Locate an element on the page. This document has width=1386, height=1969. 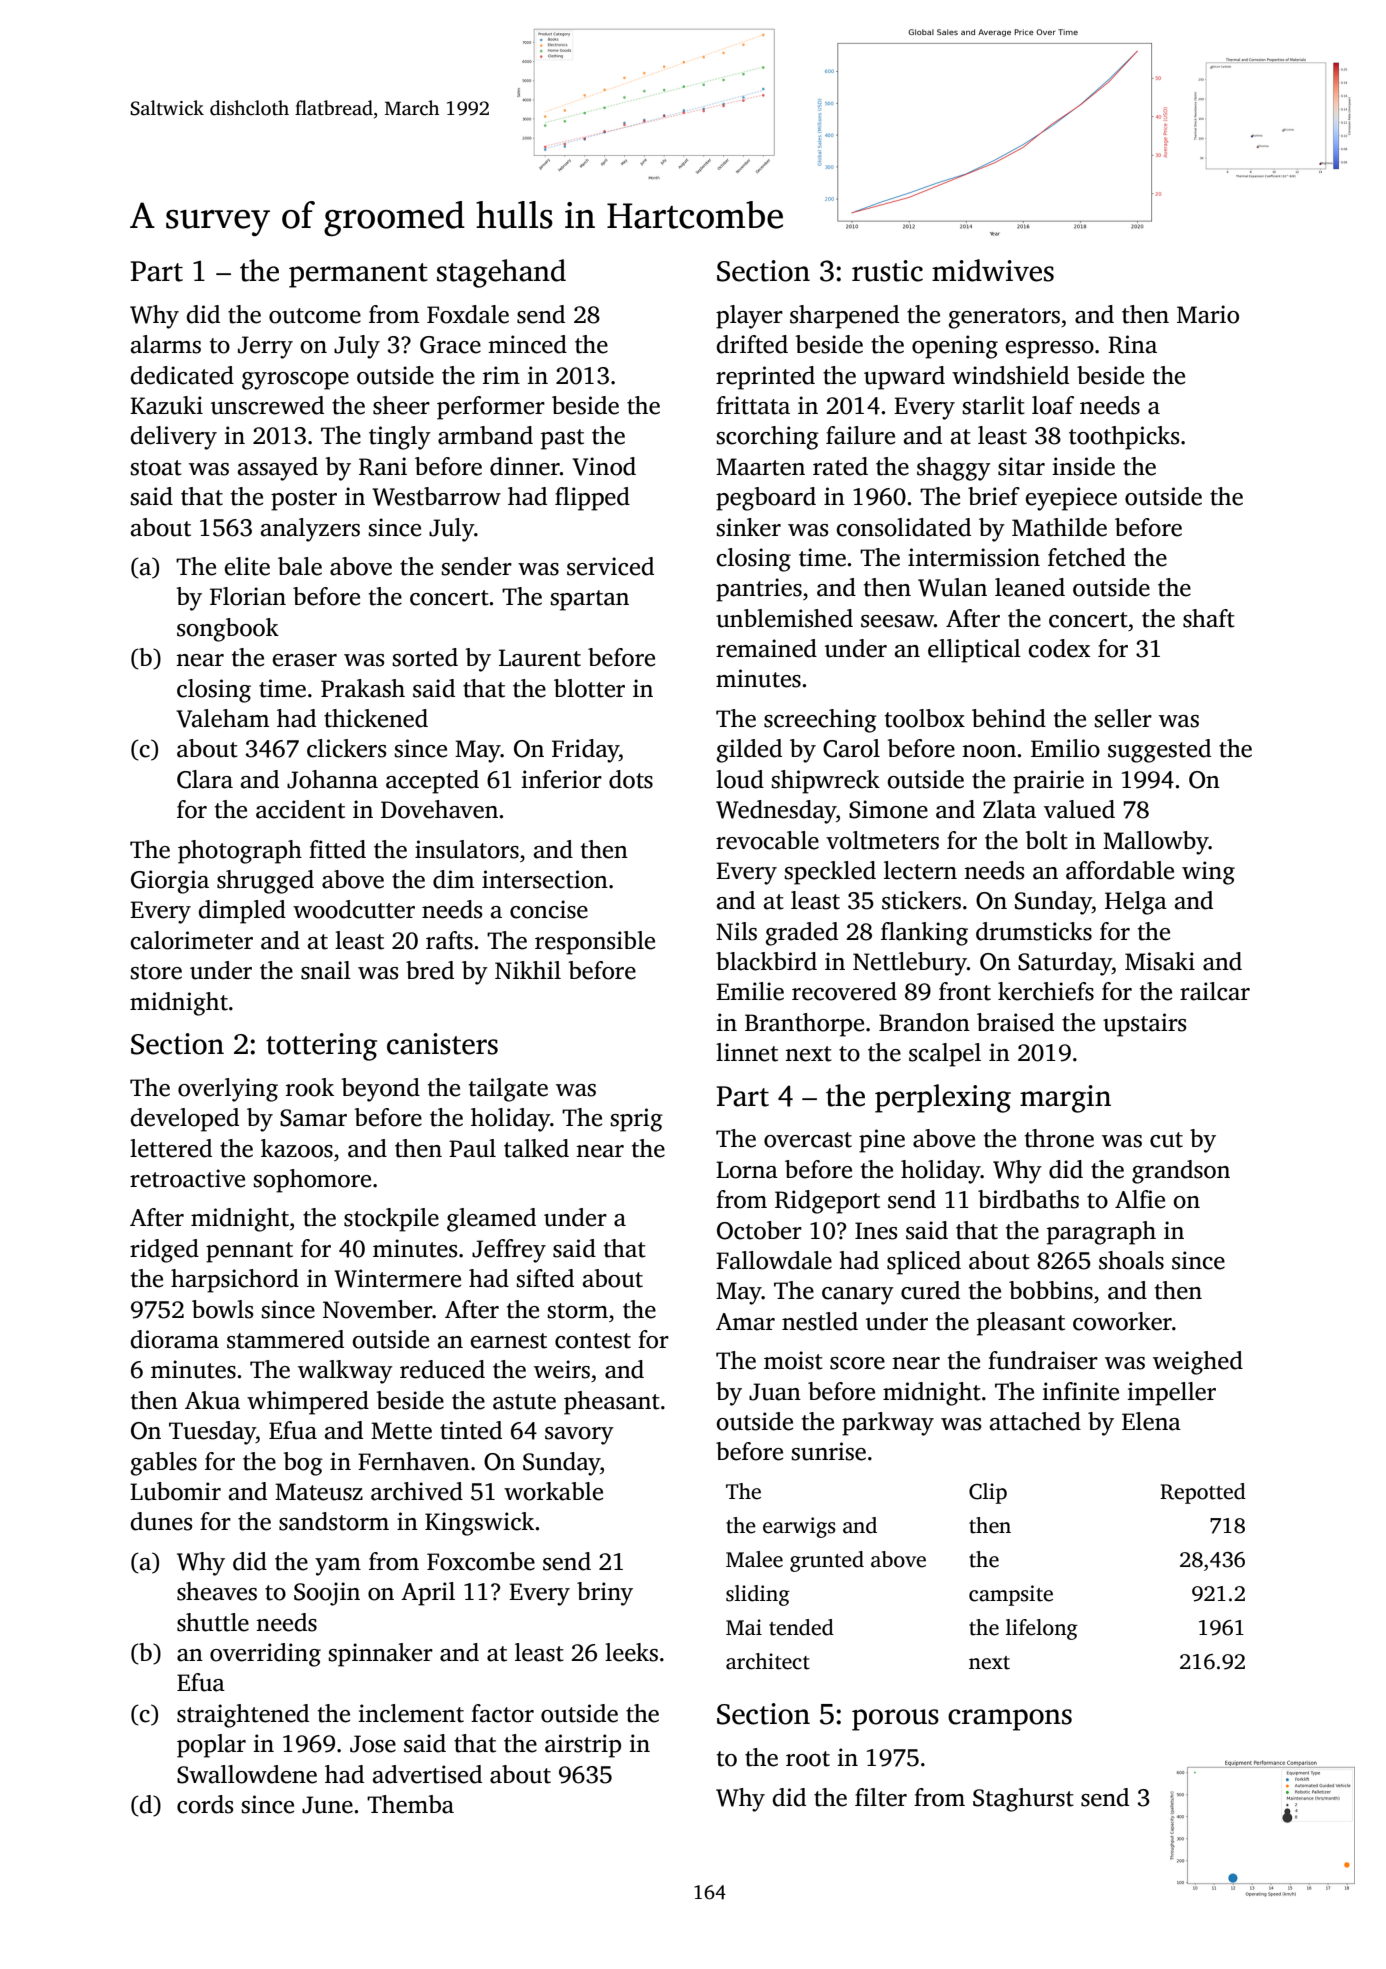
poplar is located at coordinates (211, 1746).
